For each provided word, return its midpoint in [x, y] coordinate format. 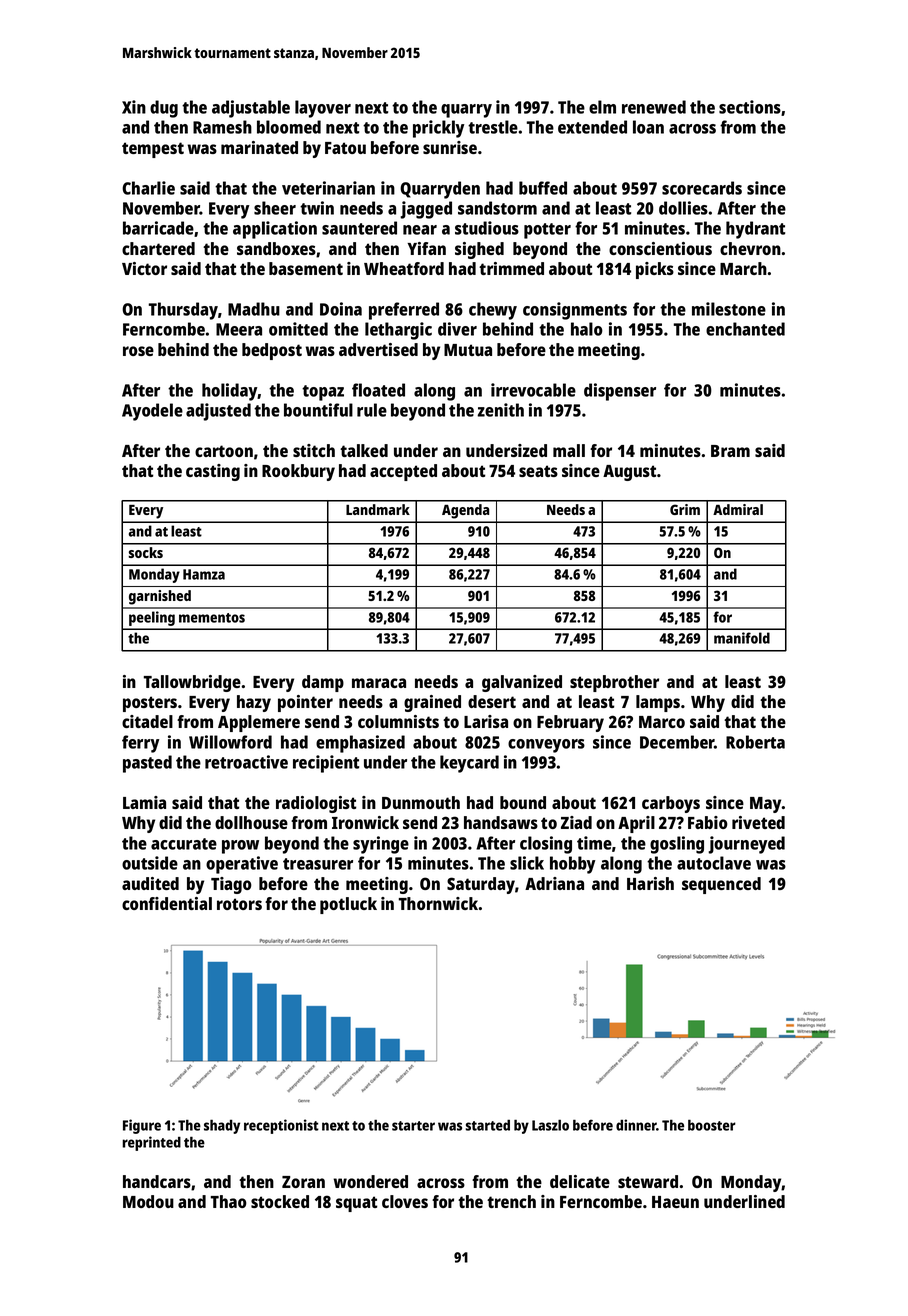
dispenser [620, 392]
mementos [212, 618]
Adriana [554, 883]
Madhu [254, 309]
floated [378, 390]
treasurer [318, 864]
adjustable [251, 109]
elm [602, 107]
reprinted [151, 1143]
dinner [636, 1125]
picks [655, 270]
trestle [493, 127]
